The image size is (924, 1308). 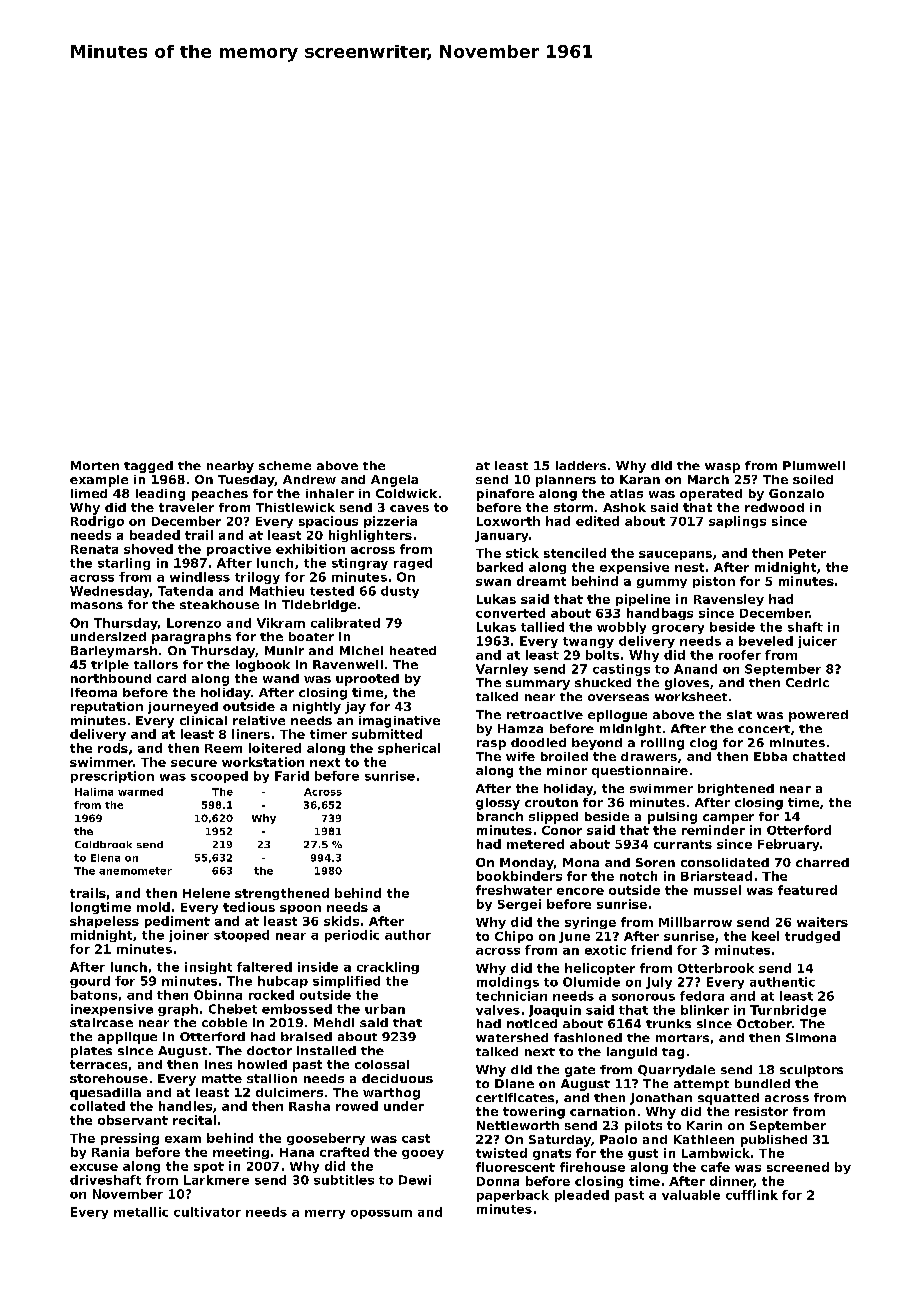 I want to click on charred, so click(x=822, y=862).
